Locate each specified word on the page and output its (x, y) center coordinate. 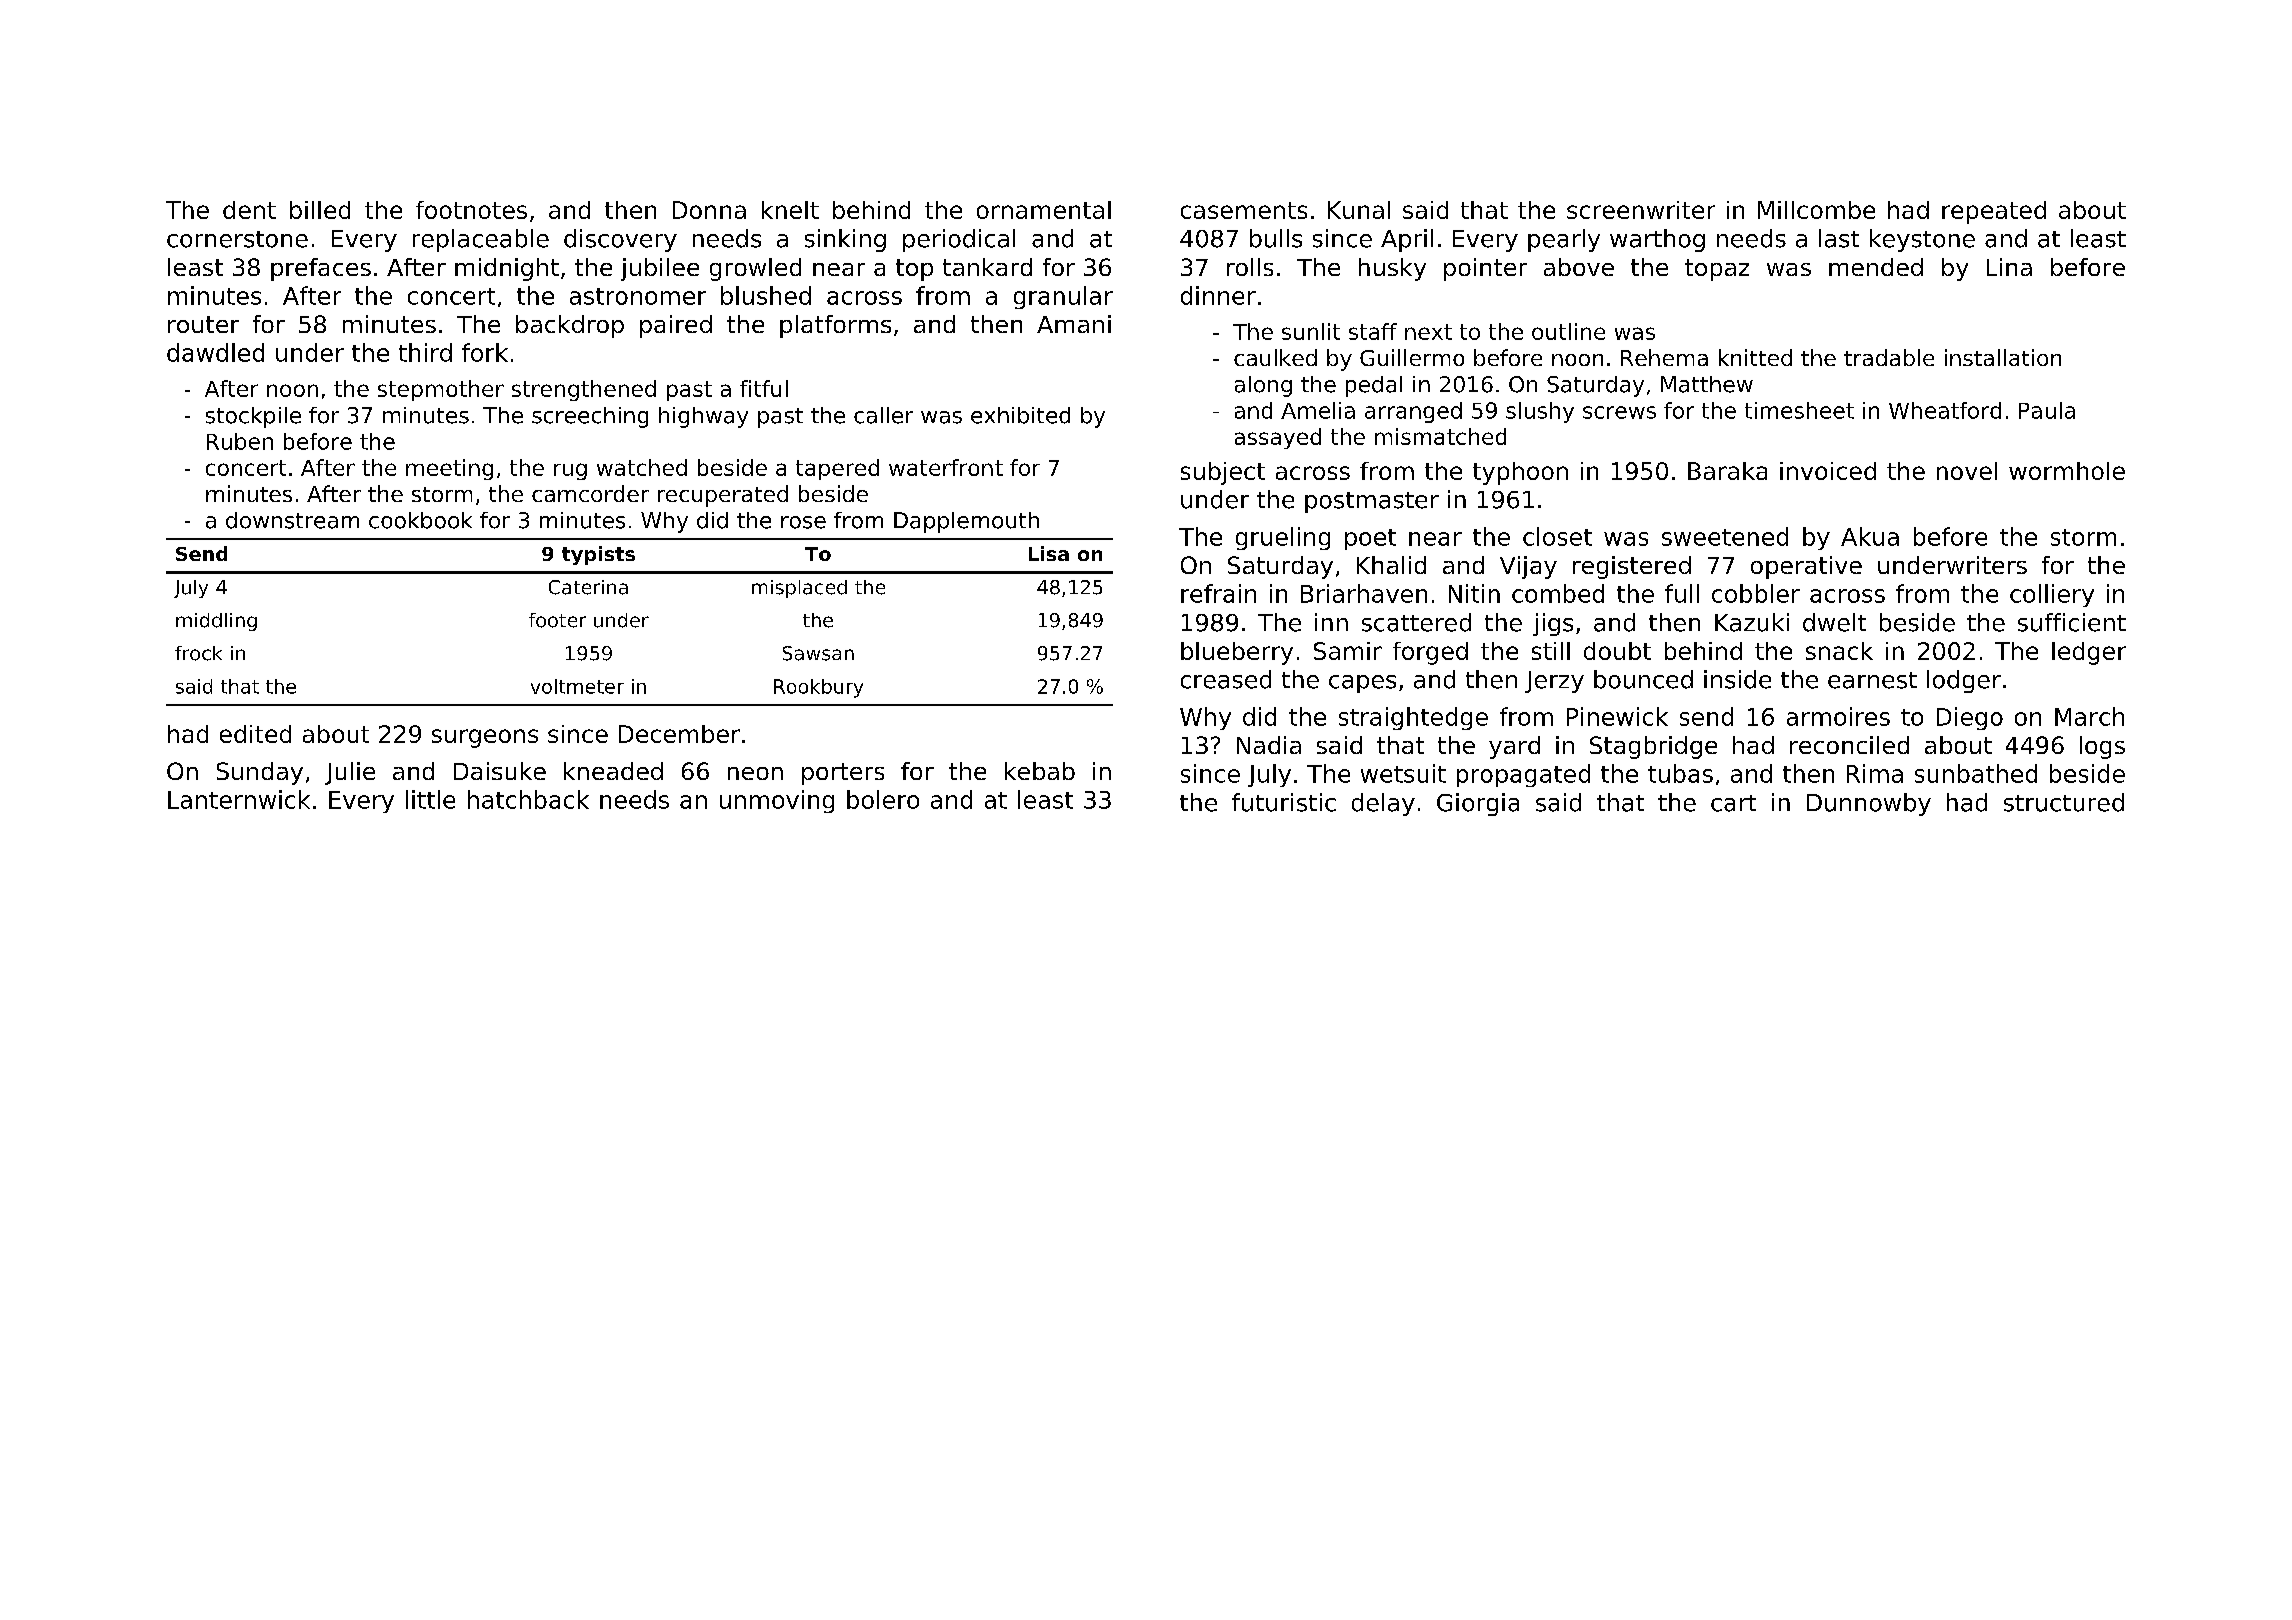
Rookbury (818, 688)
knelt (790, 210)
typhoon (1520, 473)
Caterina (588, 587)
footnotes (471, 210)
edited (255, 734)
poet (1370, 539)
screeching (590, 417)
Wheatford (1945, 410)
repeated (1994, 212)
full (1682, 593)
